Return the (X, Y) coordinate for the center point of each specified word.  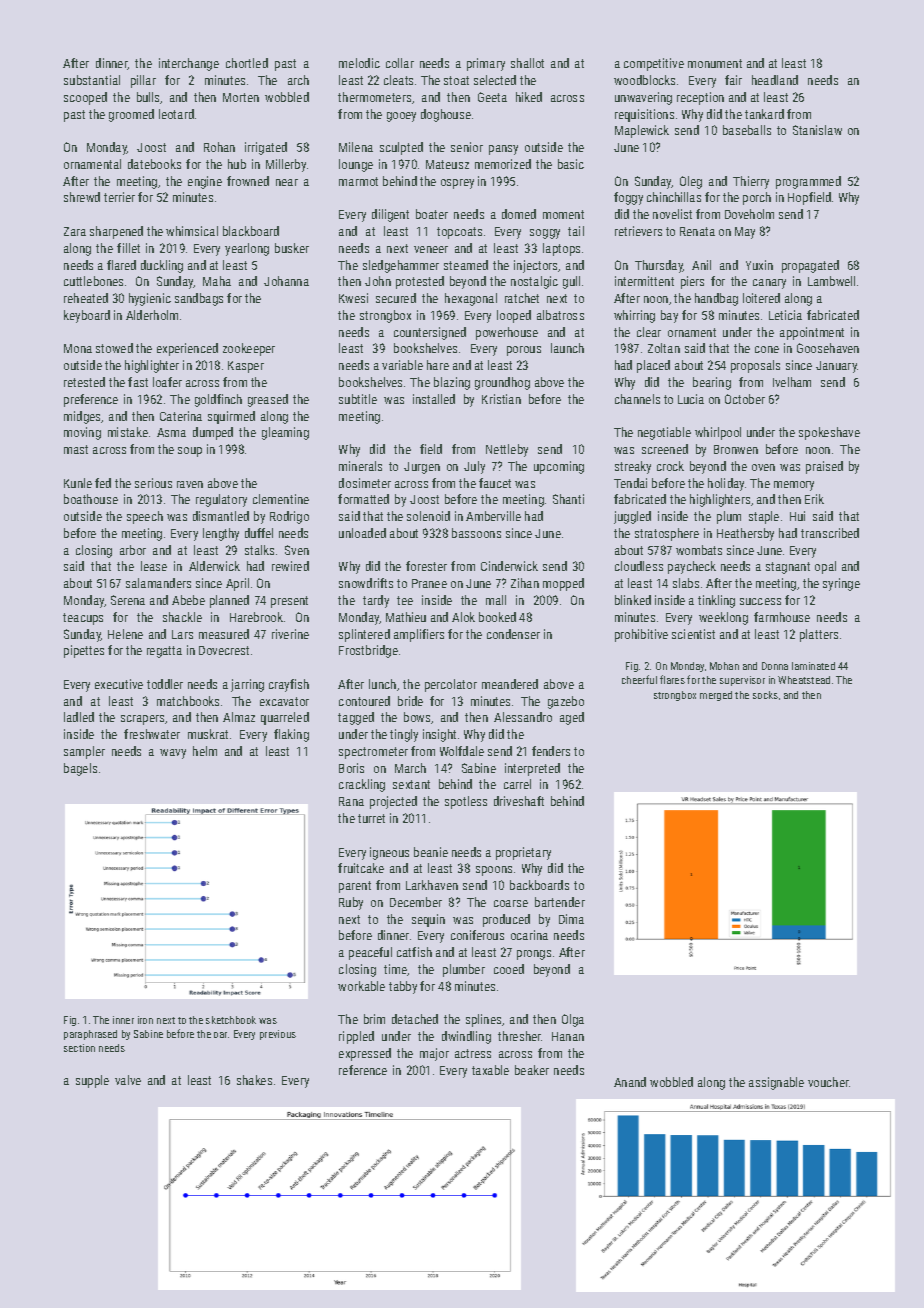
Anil (701, 265)
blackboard (251, 231)
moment (563, 214)
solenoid (428, 516)
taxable (490, 1070)
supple (92, 1081)
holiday (726, 484)
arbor (133, 550)
